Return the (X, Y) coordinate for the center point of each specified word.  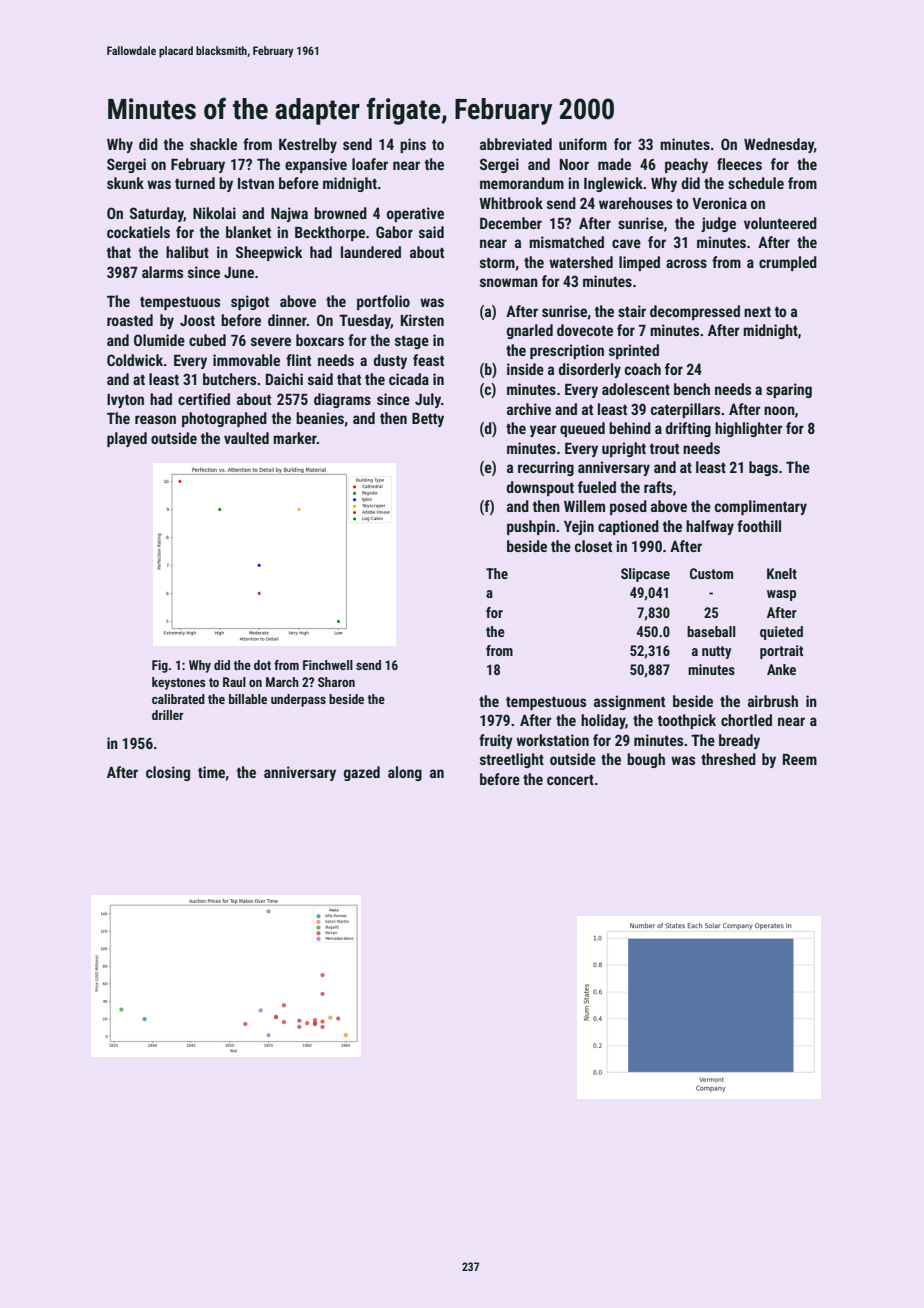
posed (628, 507)
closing (168, 773)
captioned (628, 527)
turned (195, 183)
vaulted (246, 438)
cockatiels (138, 232)
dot (262, 665)
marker (295, 438)
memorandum (522, 183)
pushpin (531, 527)
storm (497, 263)
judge (718, 224)
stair (632, 311)
